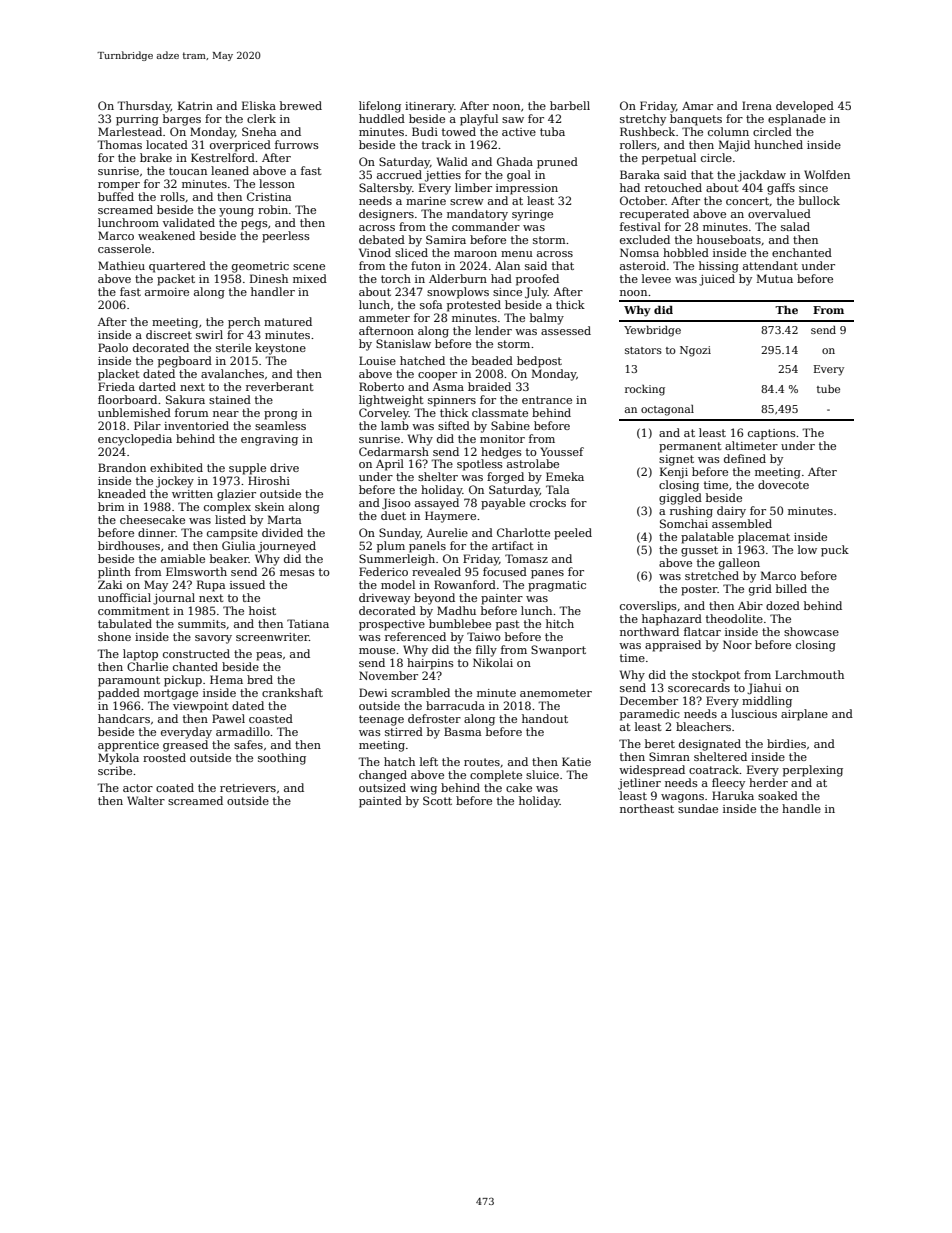 Image resolution: width=952 pixels, height=1233 pixels. What do you see at coordinates (269, 196) in the screenshot?
I see `Cristina` at bounding box center [269, 196].
